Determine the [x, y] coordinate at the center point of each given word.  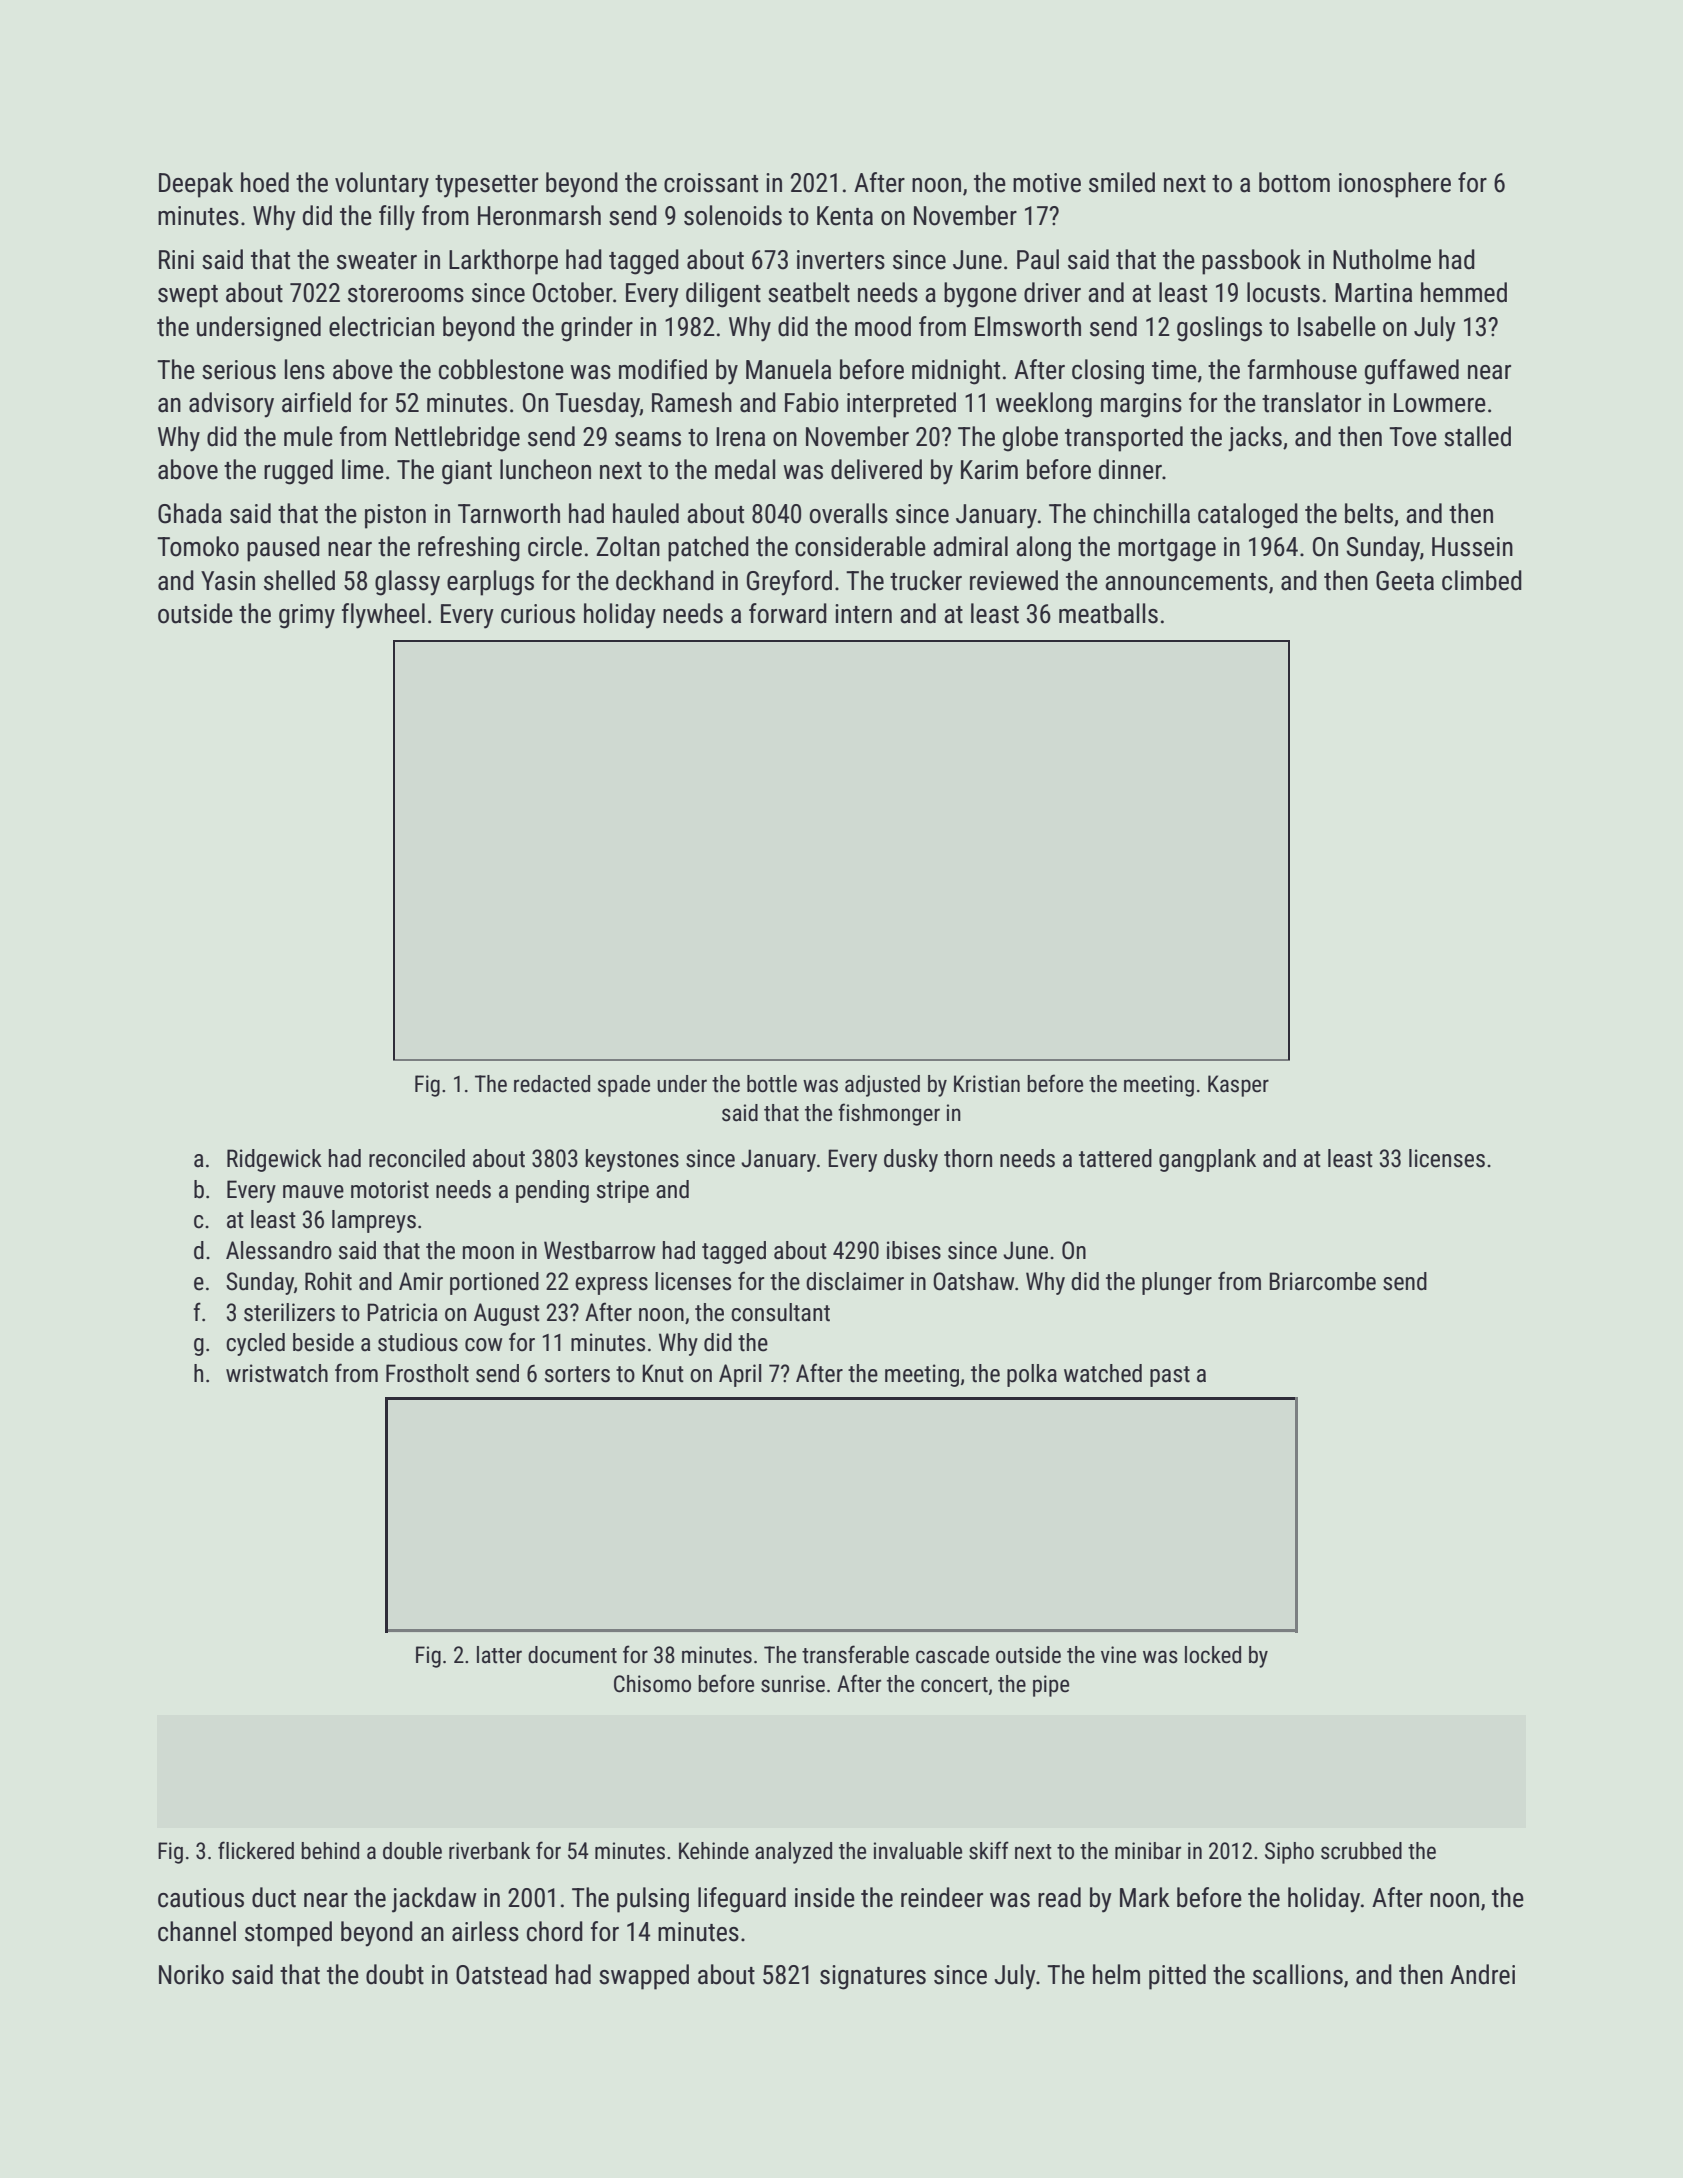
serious [239, 370]
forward [788, 613]
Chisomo [652, 1684]
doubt [395, 1974]
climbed [1482, 580]
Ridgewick [274, 1160]
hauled [646, 513]
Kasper [1238, 1086]
